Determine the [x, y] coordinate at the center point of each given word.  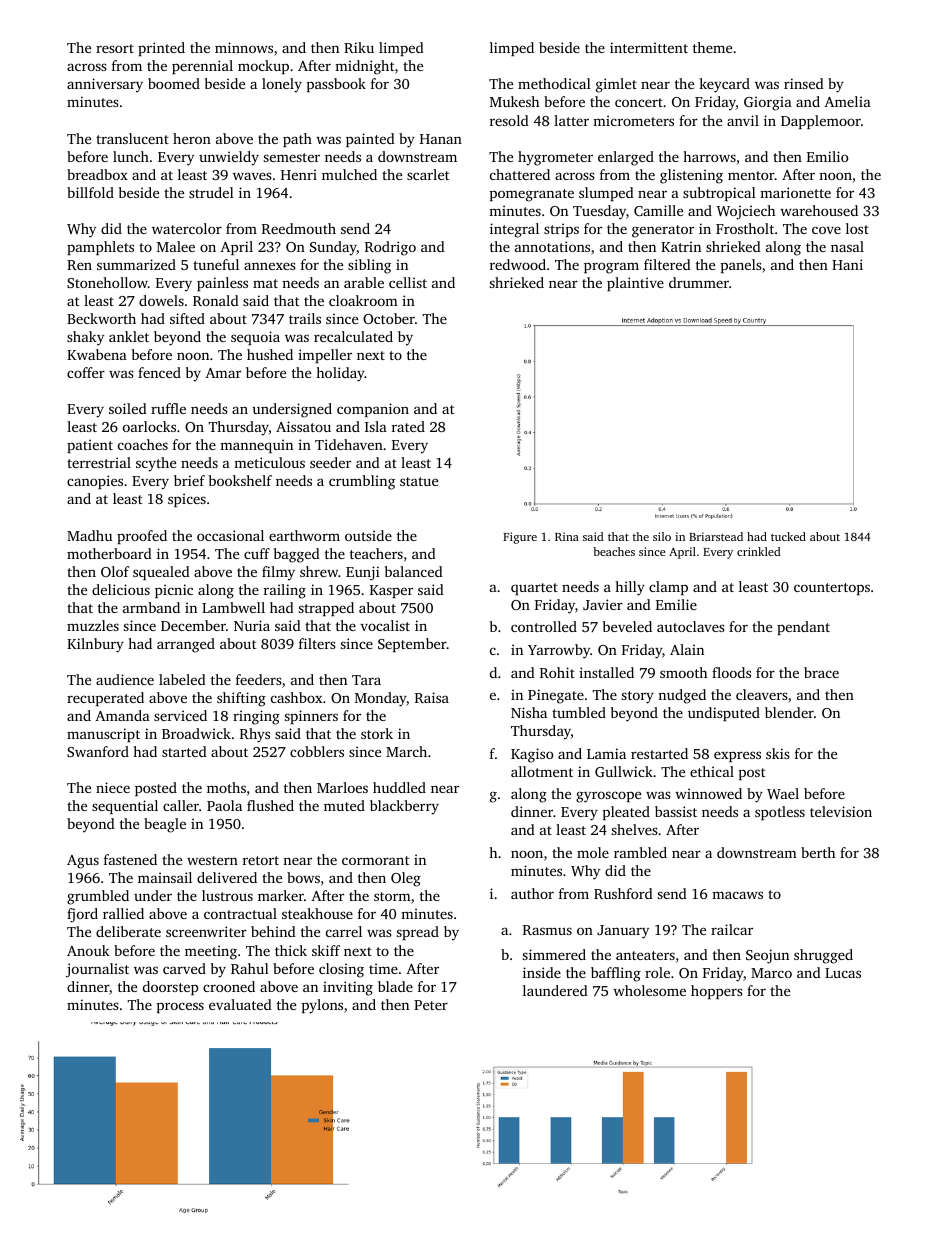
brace [821, 672]
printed [161, 49]
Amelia [847, 101]
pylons [322, 1006]
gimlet [616, 85]
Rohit [557, 672]
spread [418, 933]
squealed [161, 573]
